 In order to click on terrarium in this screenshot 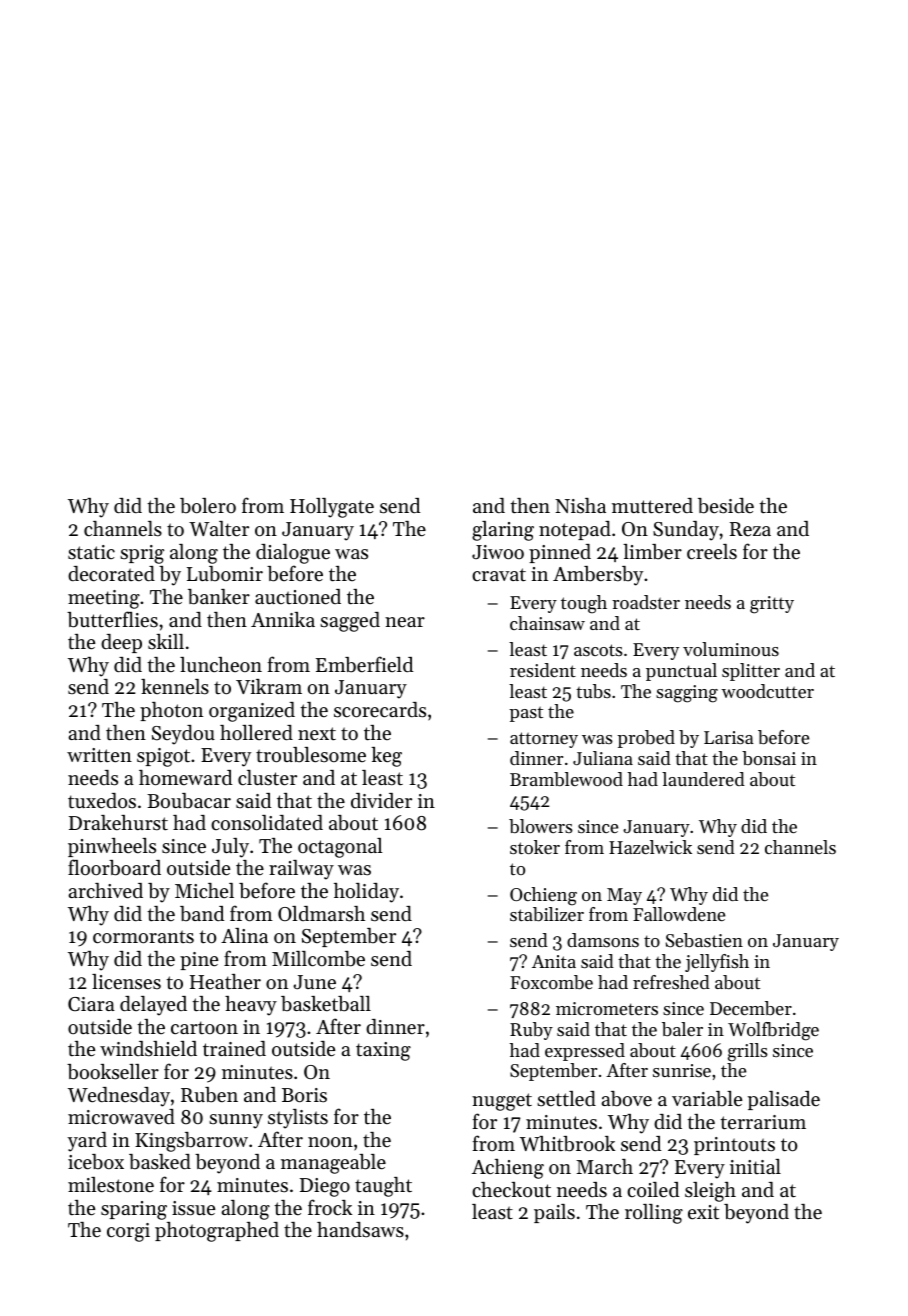, I will do `click(763, 1122)`.
